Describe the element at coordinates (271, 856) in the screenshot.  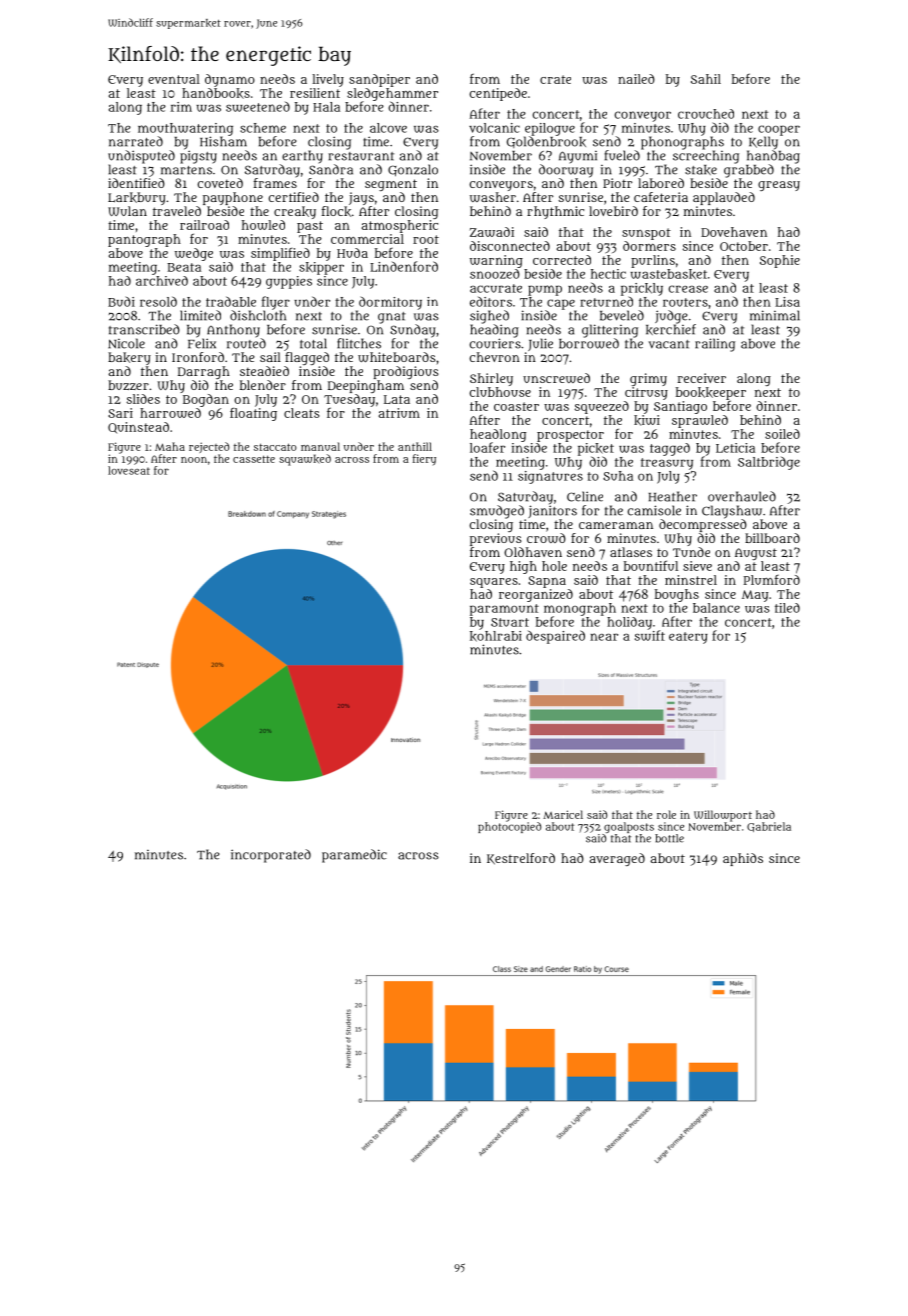
I see `incorporated` at that location.
